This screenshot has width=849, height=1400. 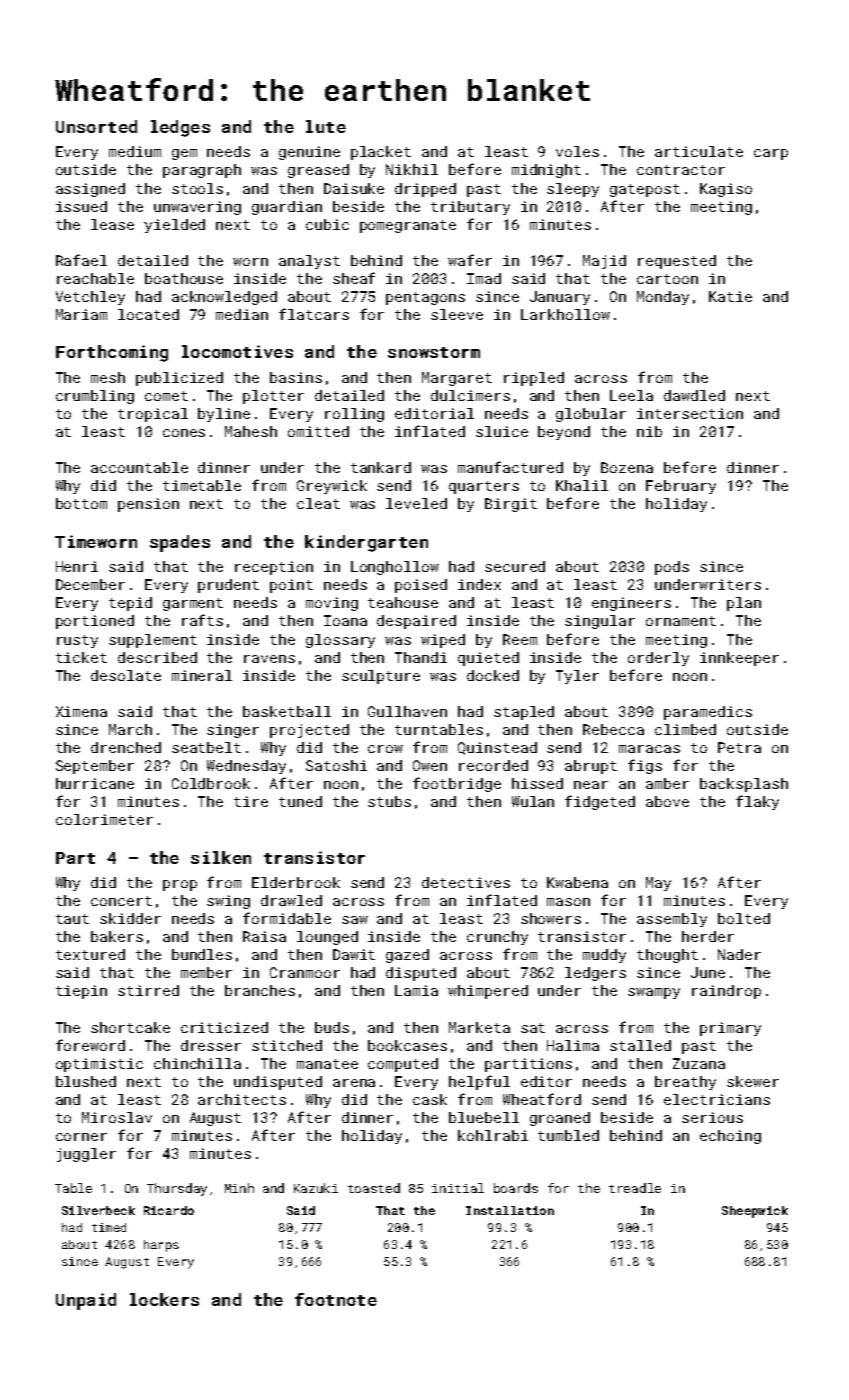 What do you see at coordinates (180, 128) in the screenshot?
I see `ledges` at bounding box center [180, 128].
